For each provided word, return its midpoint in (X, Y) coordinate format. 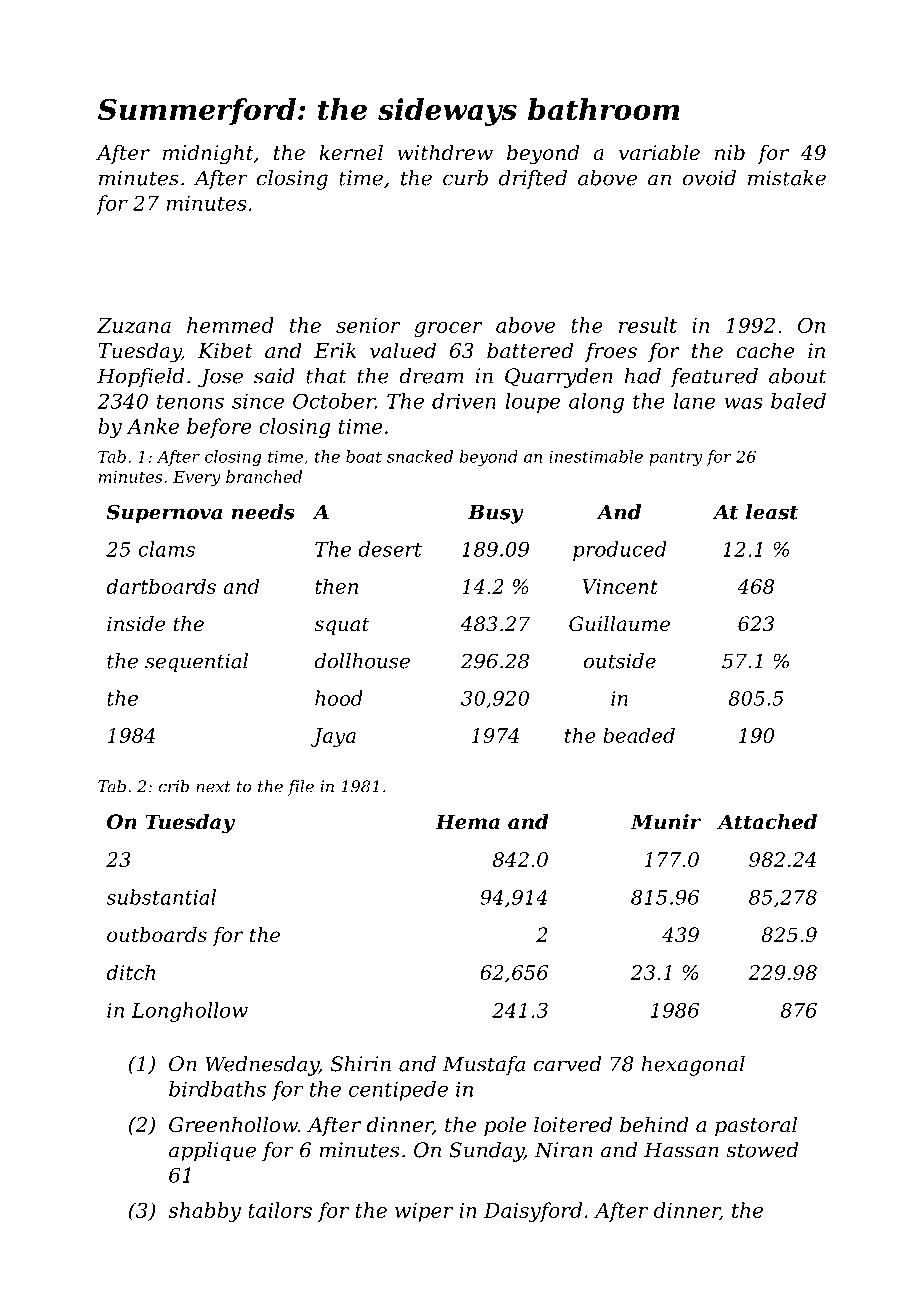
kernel (351, 152)
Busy (496, 514)
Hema (467, 821)
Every (197, 479)
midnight (208, 154)
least (772, 512)
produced (619, 551)
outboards (157, 935)
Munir (666, 822)
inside (136, 624)
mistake (787, 178)
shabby (204, 1212)
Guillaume (619, 624)
